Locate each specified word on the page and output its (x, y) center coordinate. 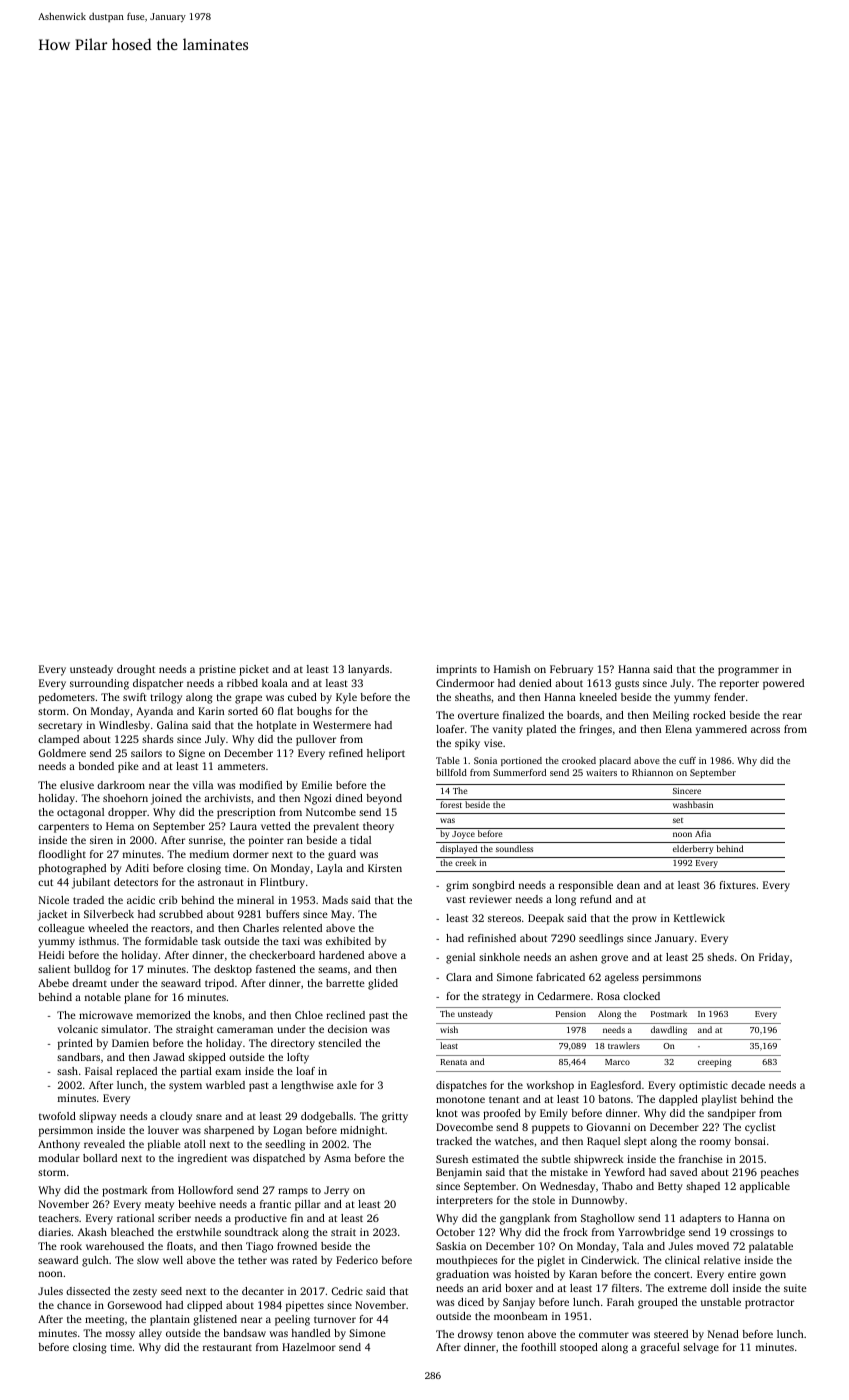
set (678, 820)
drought (136, 670)
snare (209, 1117)
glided (383, 984)
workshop (550, 1086)
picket (254, 670)
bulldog (92, 970)
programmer (748, 671)
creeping (715, 1063)
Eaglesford (616, 1086)
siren (101, 840)
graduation (462, 1275)
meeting (104, 1320)
